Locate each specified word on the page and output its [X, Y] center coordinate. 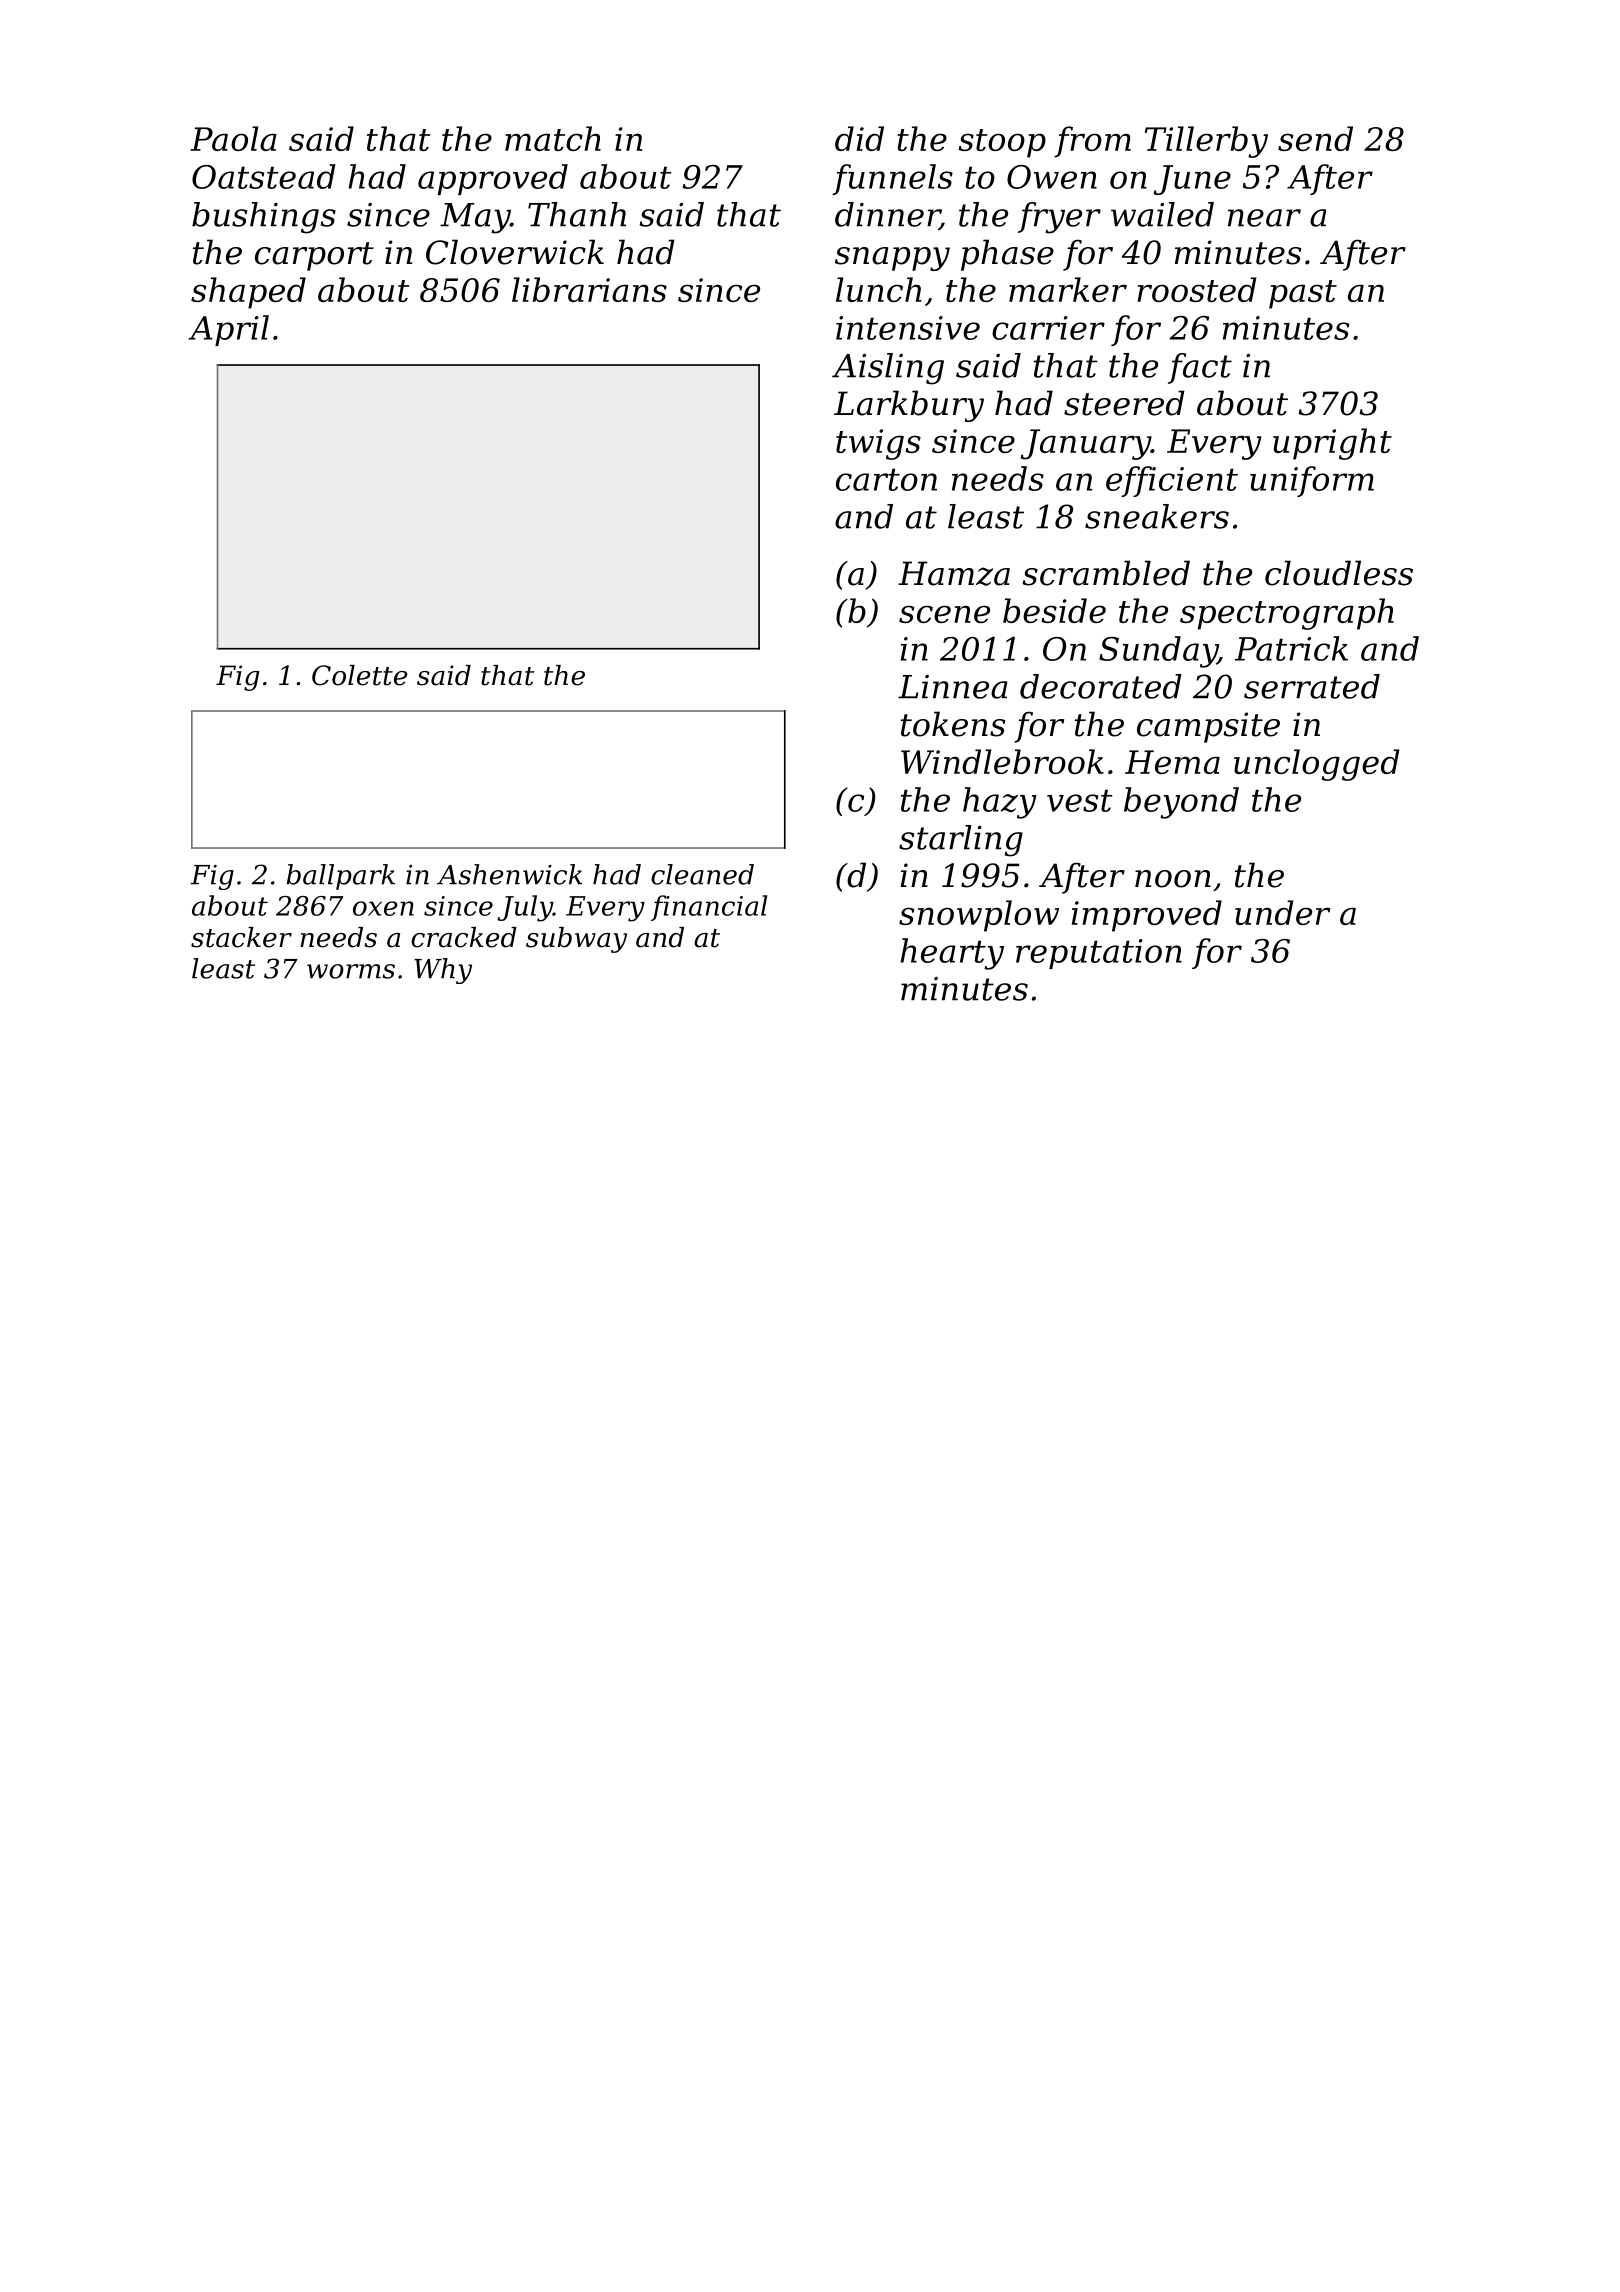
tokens [953, 724]
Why [443, 971]
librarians [589, 289]
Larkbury [909, 406]
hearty [952, 954]
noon [1173, 879]
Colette [359, 675]
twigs [878, 444]
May [475, 218]
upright [1332, 444]
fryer [1059, 218]
